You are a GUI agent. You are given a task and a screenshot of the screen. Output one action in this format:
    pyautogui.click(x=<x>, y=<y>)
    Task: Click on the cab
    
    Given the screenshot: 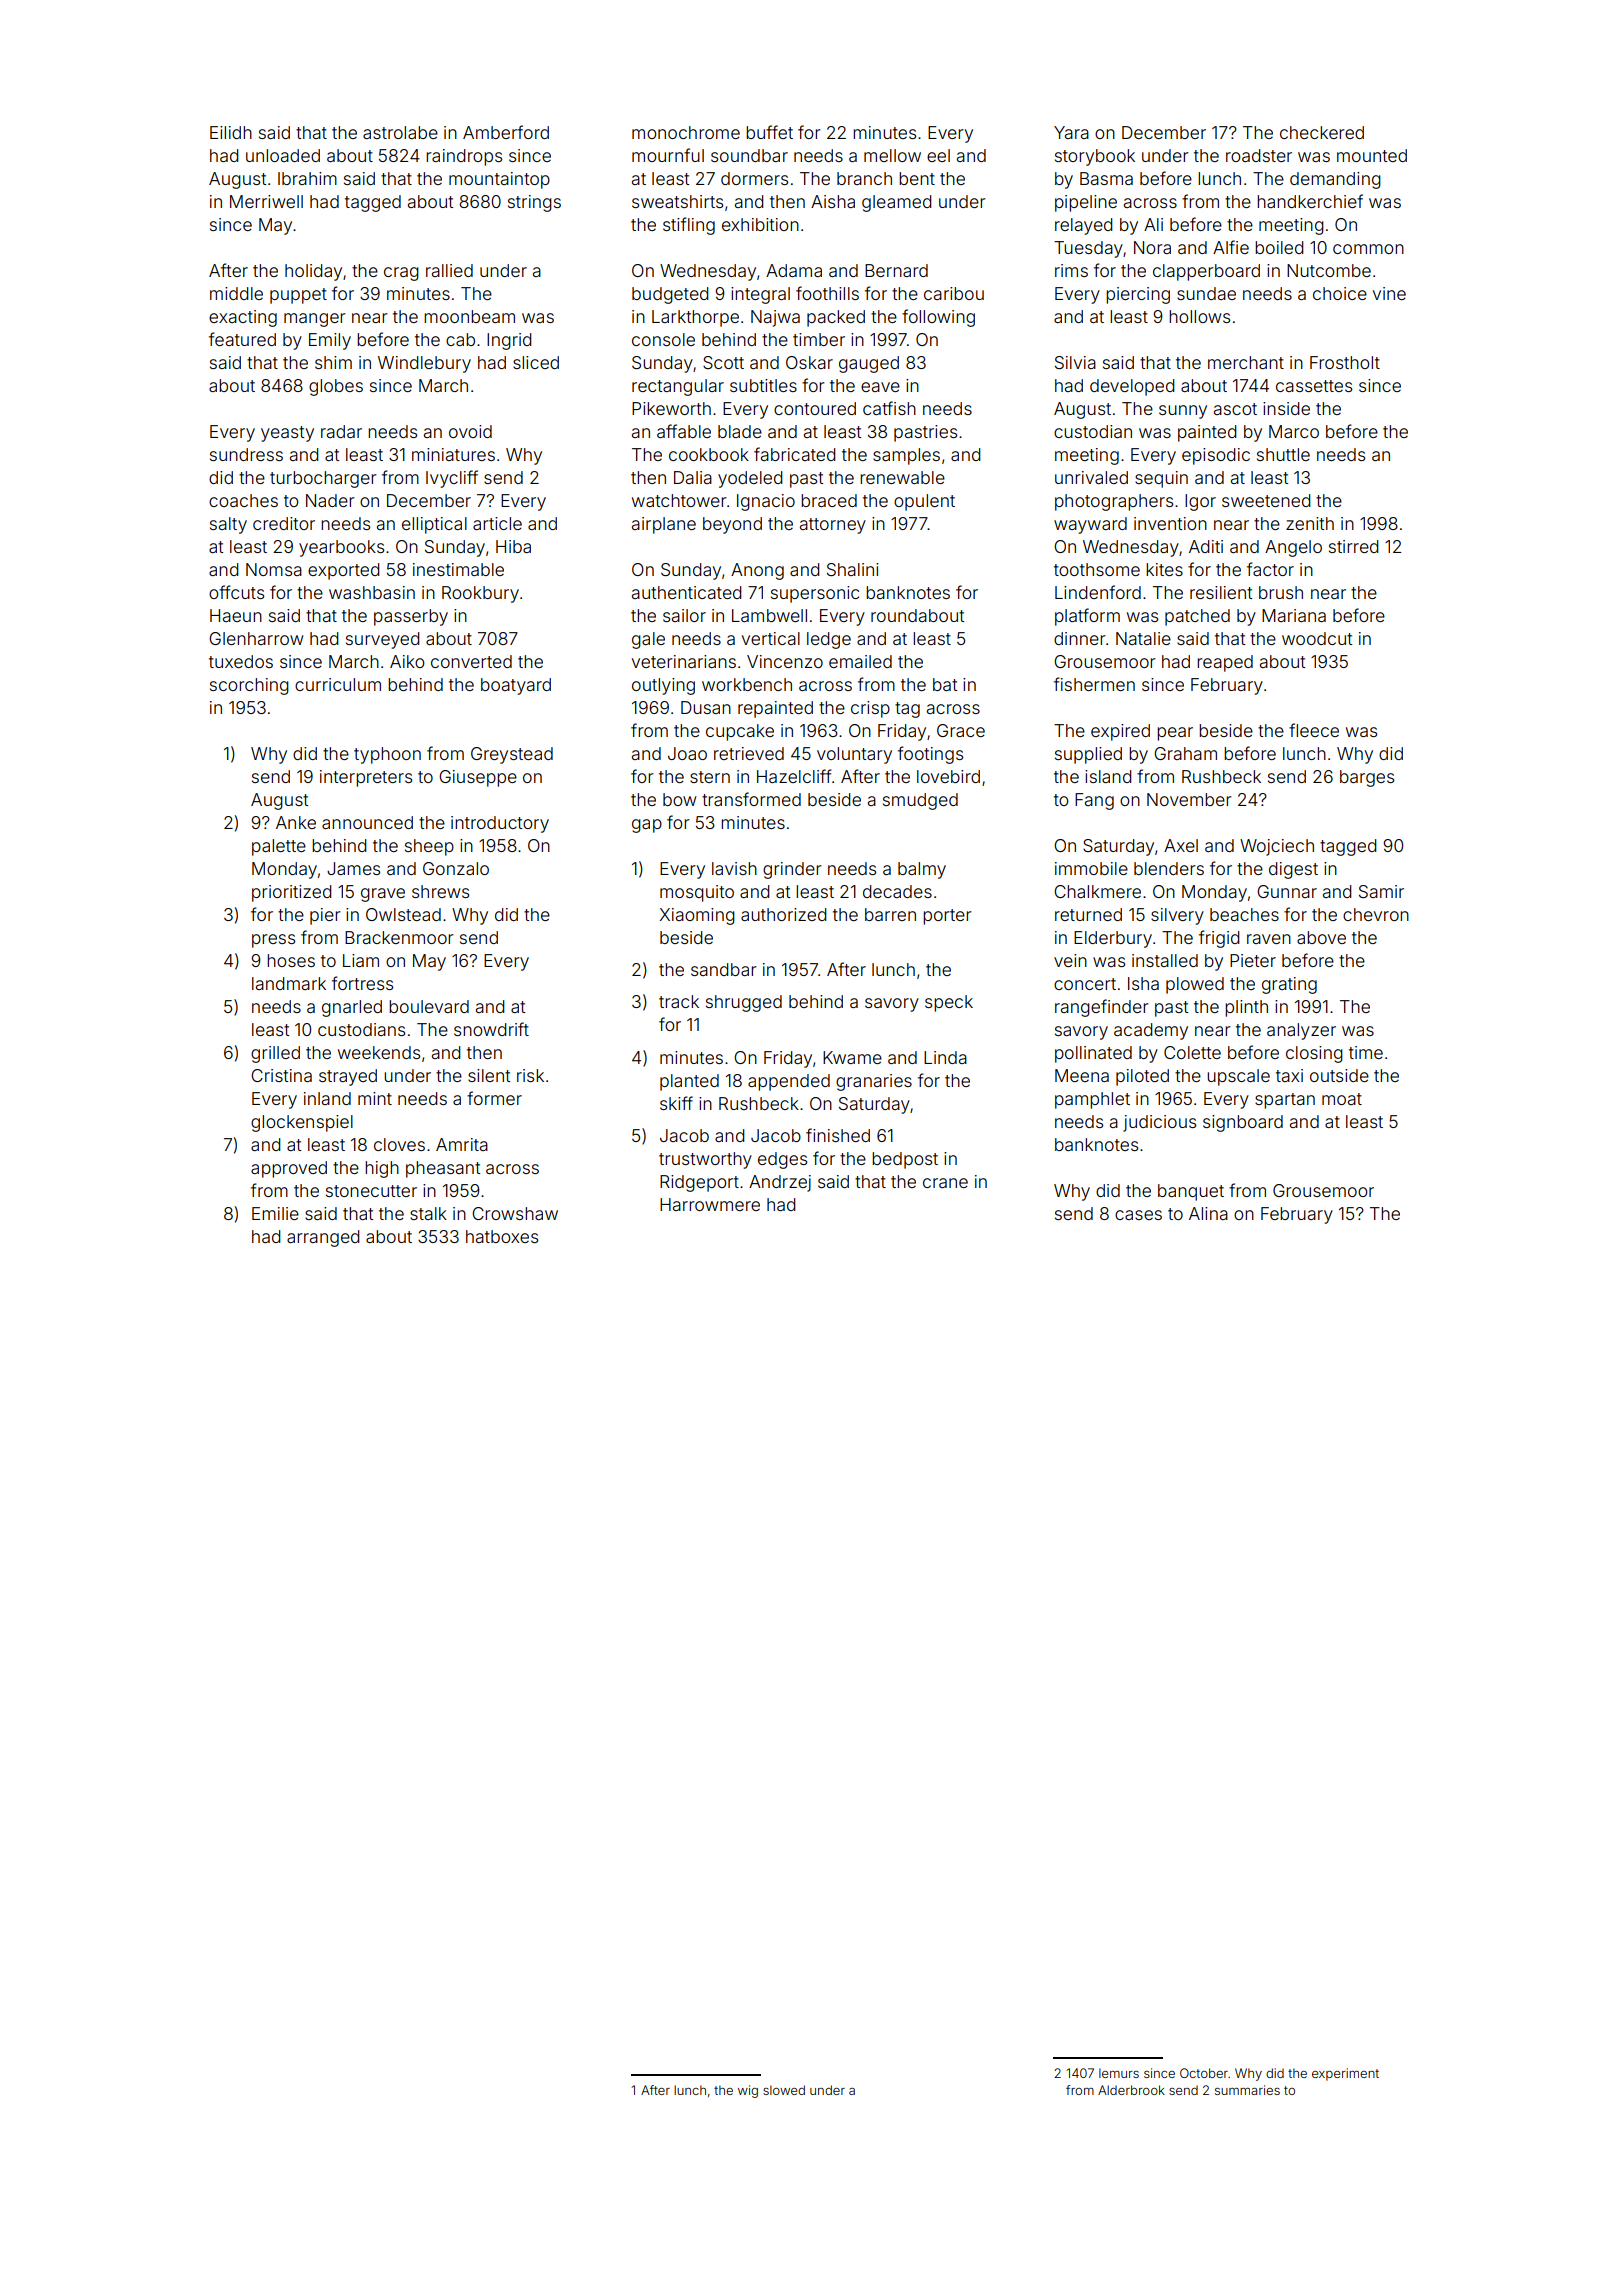 What is the action you would take?
    pyautogui.click(x=460, y=339)
